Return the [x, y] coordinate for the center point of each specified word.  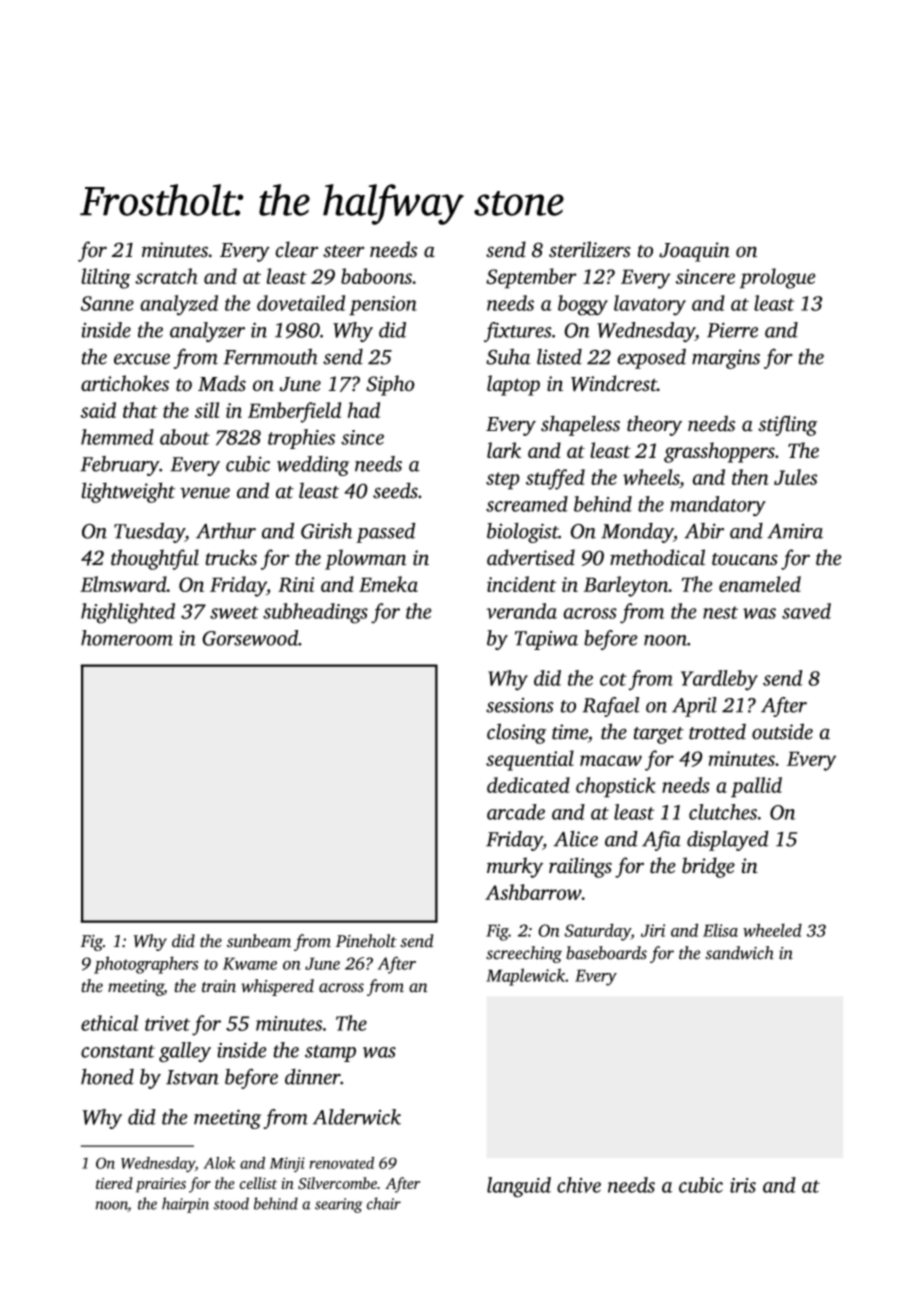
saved [806, 611]
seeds [395, 490]
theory [654, 425]
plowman [365, 559]
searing [339, 1205]
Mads [222, 383]
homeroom [127, 638]
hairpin [185, 1205]
